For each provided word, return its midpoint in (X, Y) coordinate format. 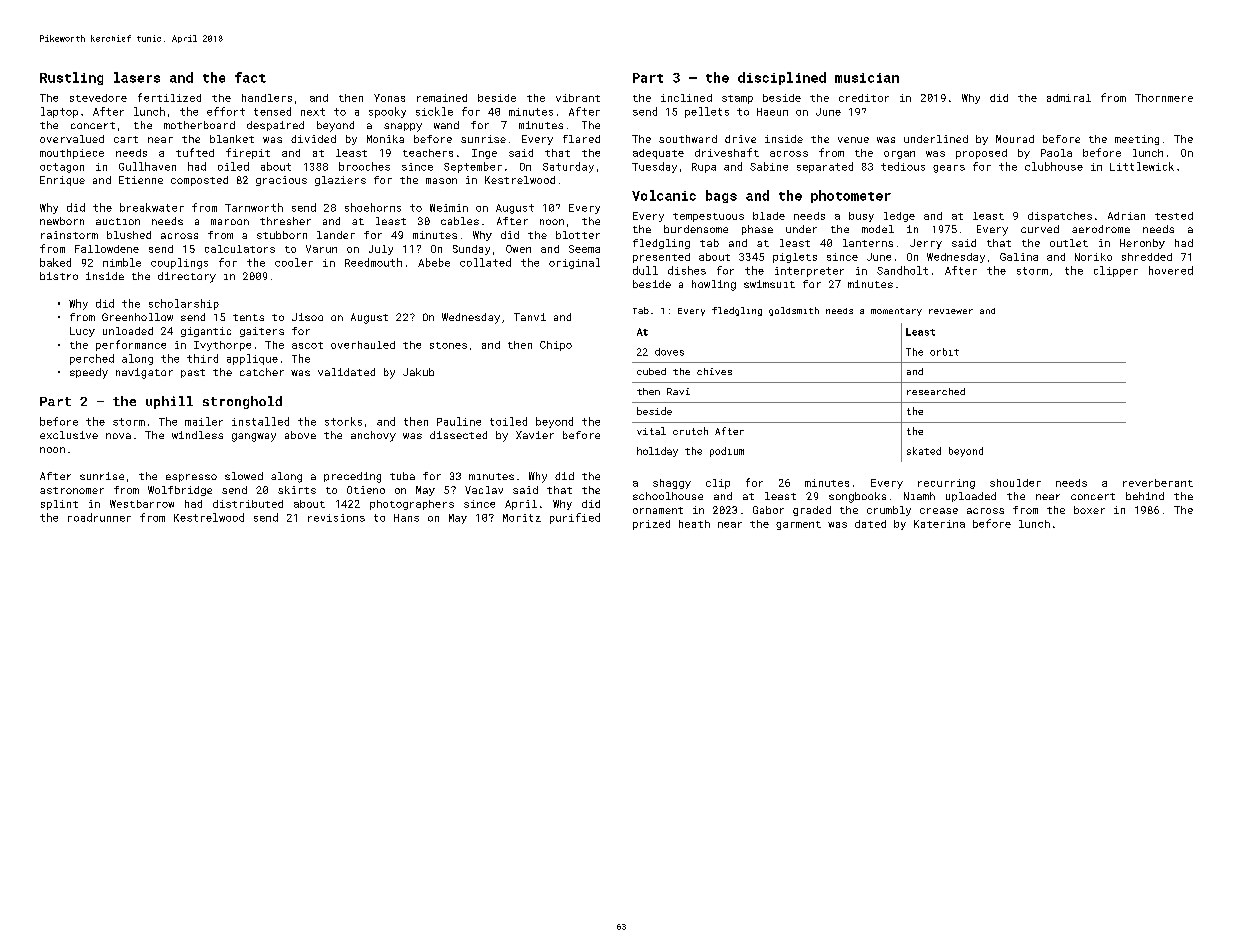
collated (485, 262)
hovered (1171, 270)
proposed (981, 154)
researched (936, 391)
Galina (1019, 257)
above (300, 435)
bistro (59, 276)
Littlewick (1142, 166)
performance (131, 345)
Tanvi (530, 317)
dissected (458, 435)
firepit (248, 153)
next (313, 112)
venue (853, 140)
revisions (336, 518)
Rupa (704, 168)
